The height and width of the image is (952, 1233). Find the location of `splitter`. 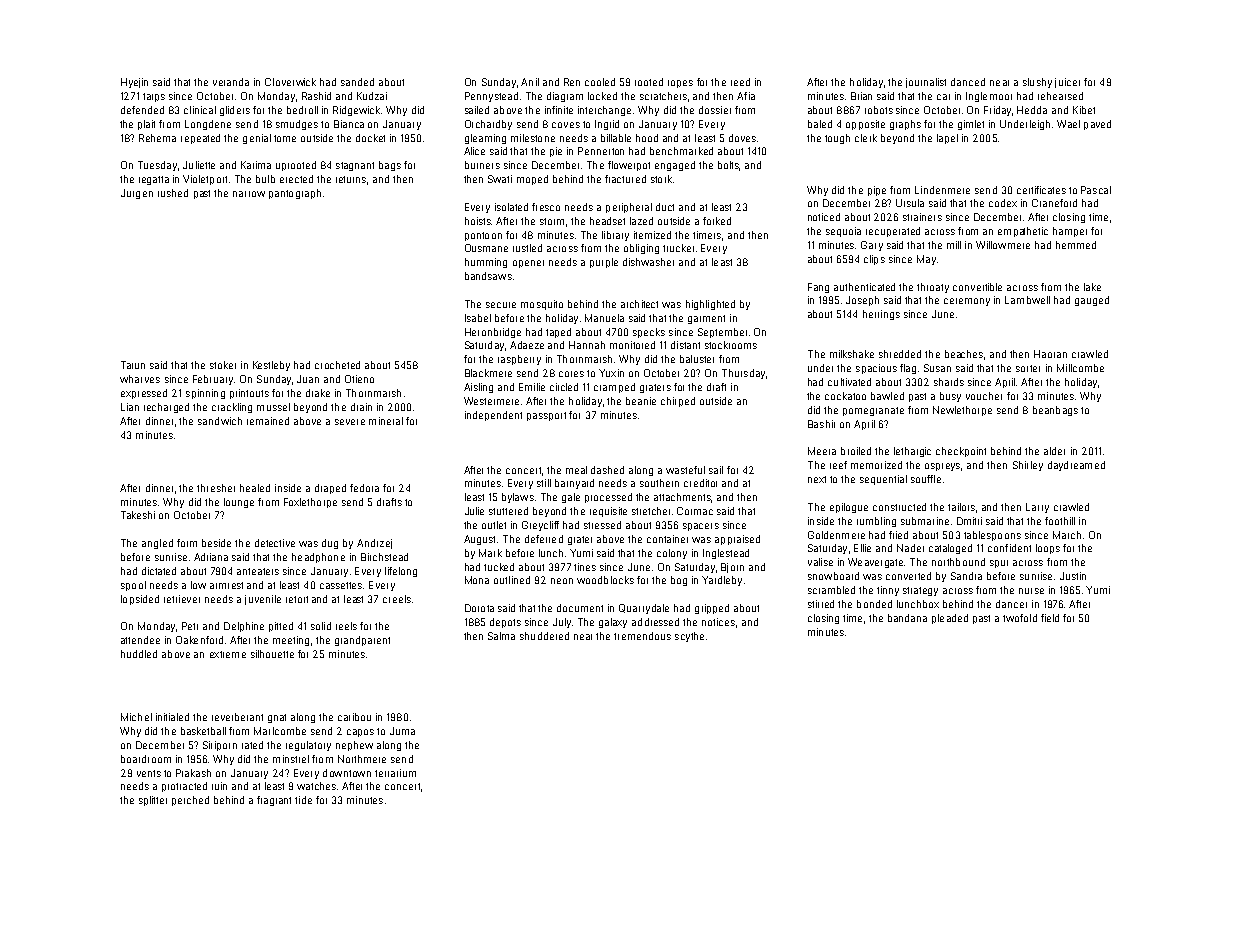

splitter is located at coordinates (153, 801).
